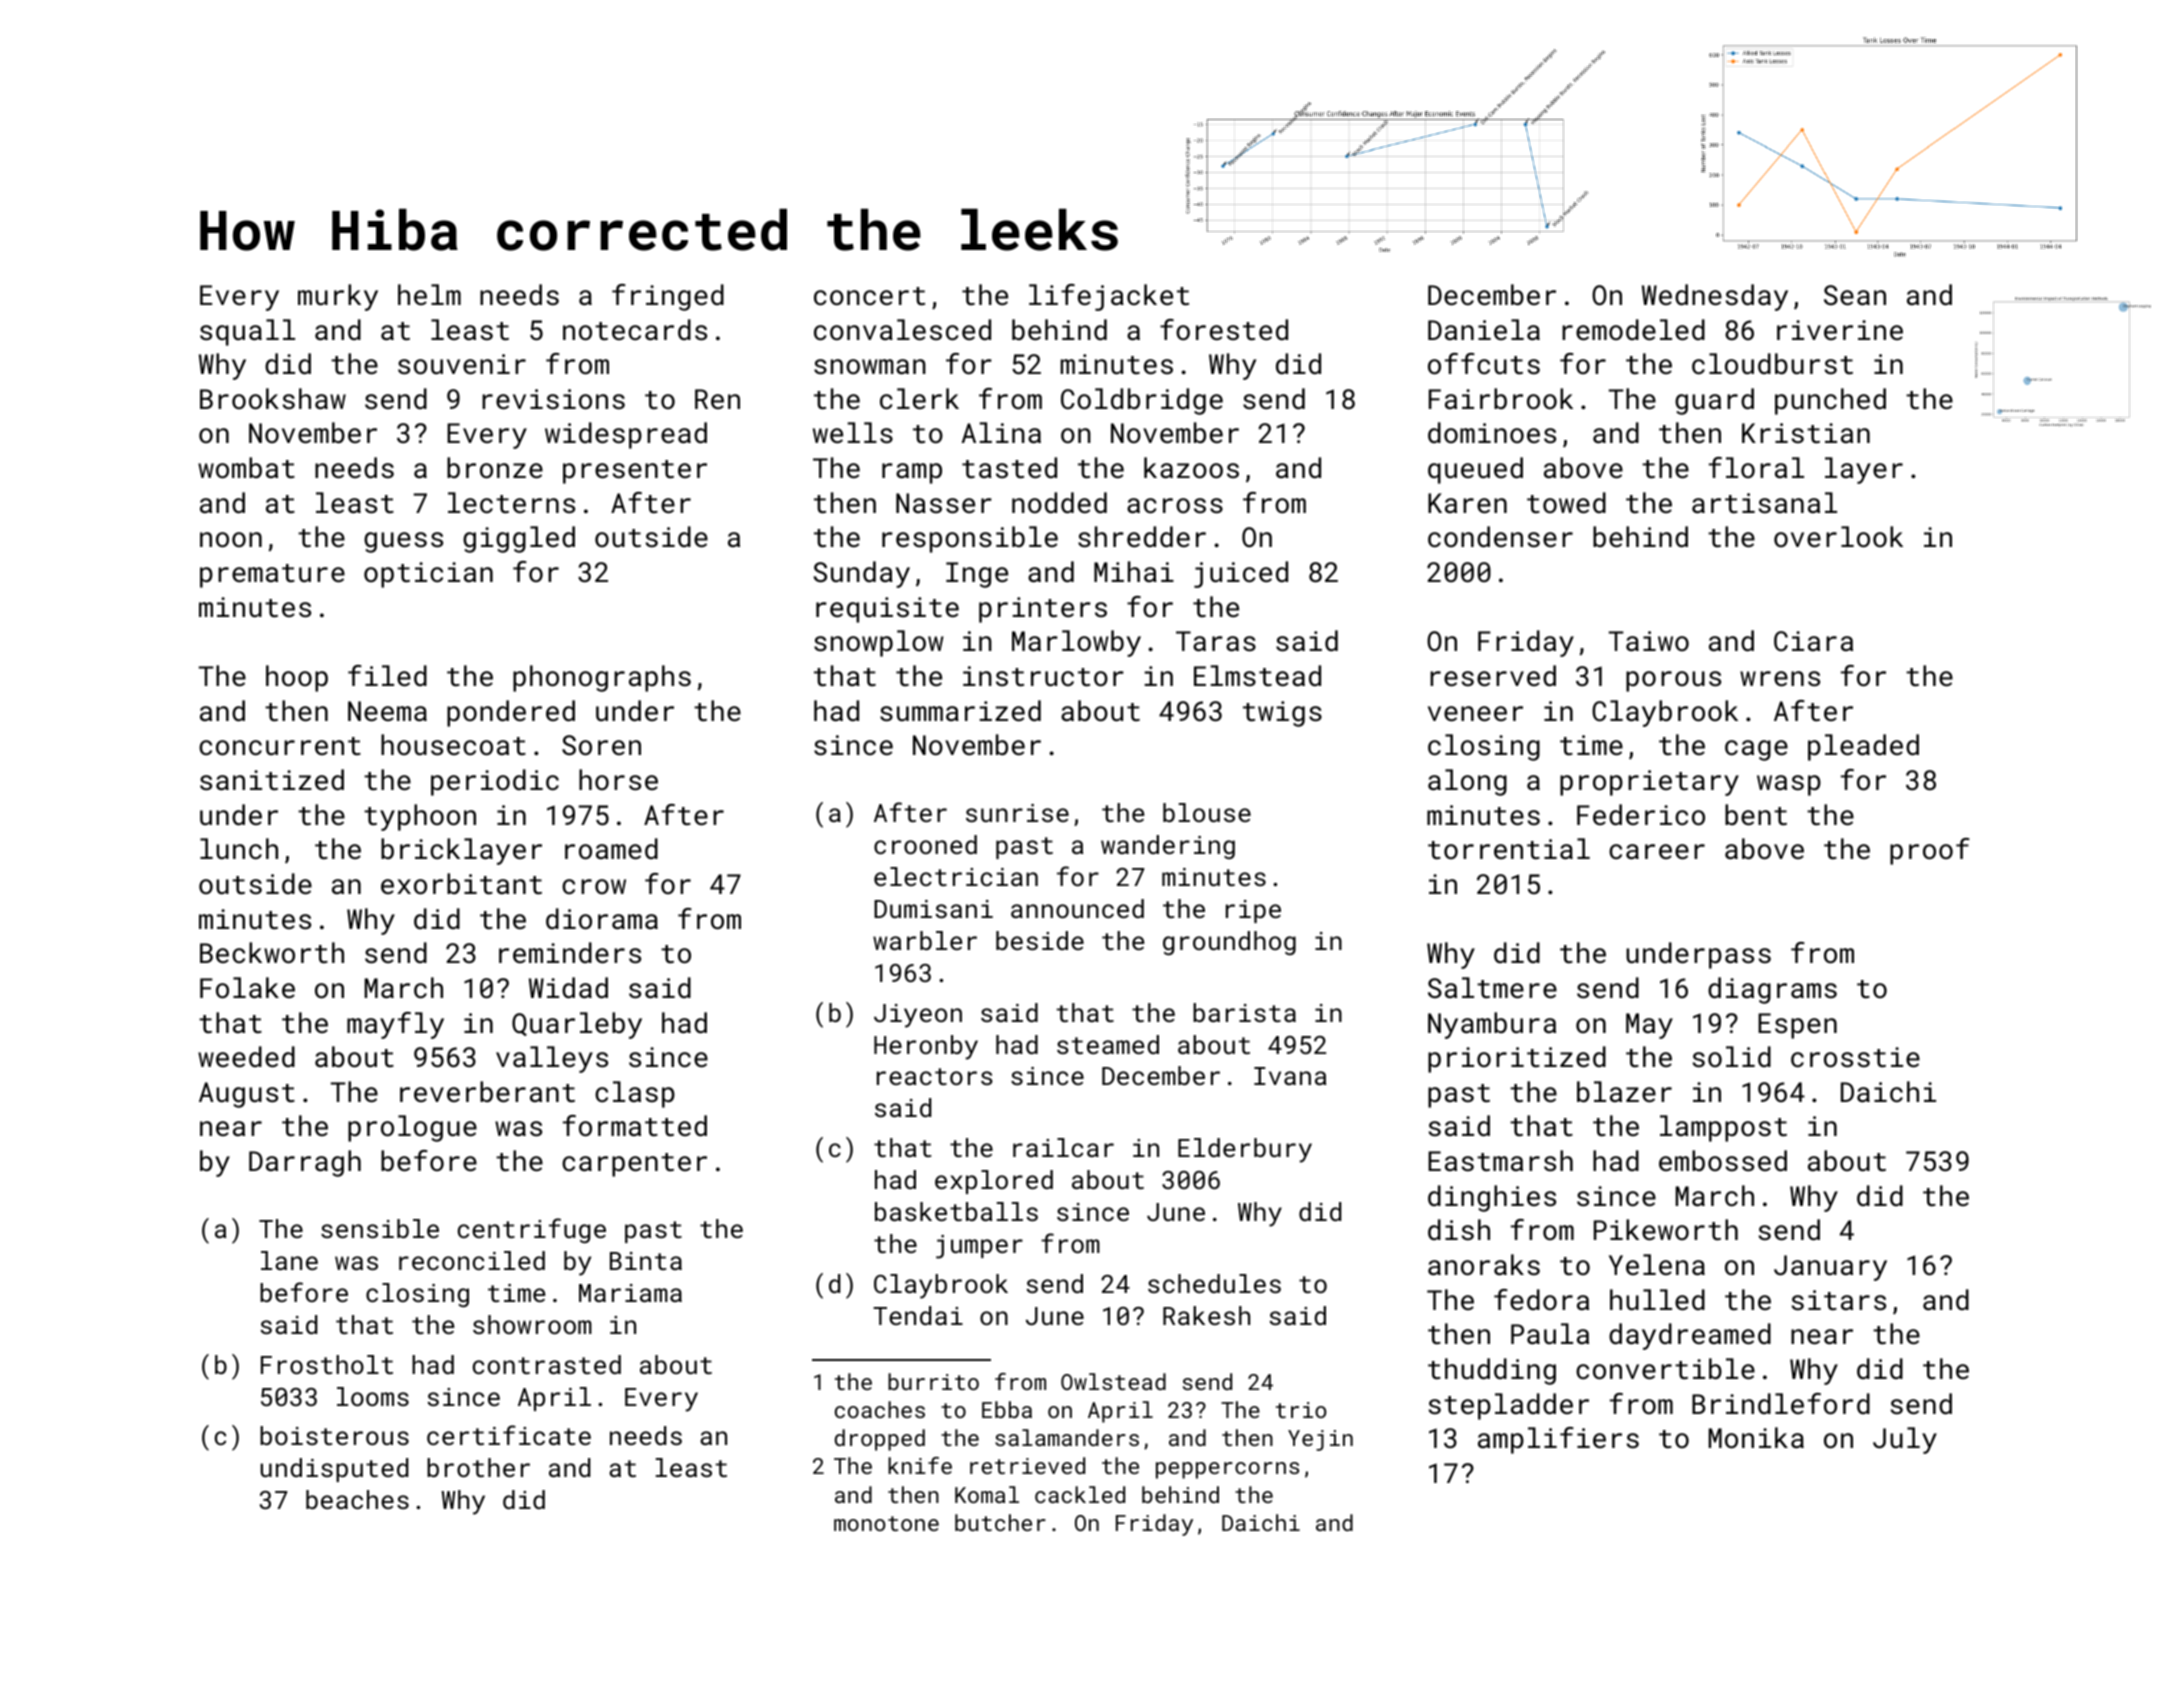 The image size is (2178, 1683). Describe the element at coordinates (886, 1523) in the document. I see `monotone` at that location.
